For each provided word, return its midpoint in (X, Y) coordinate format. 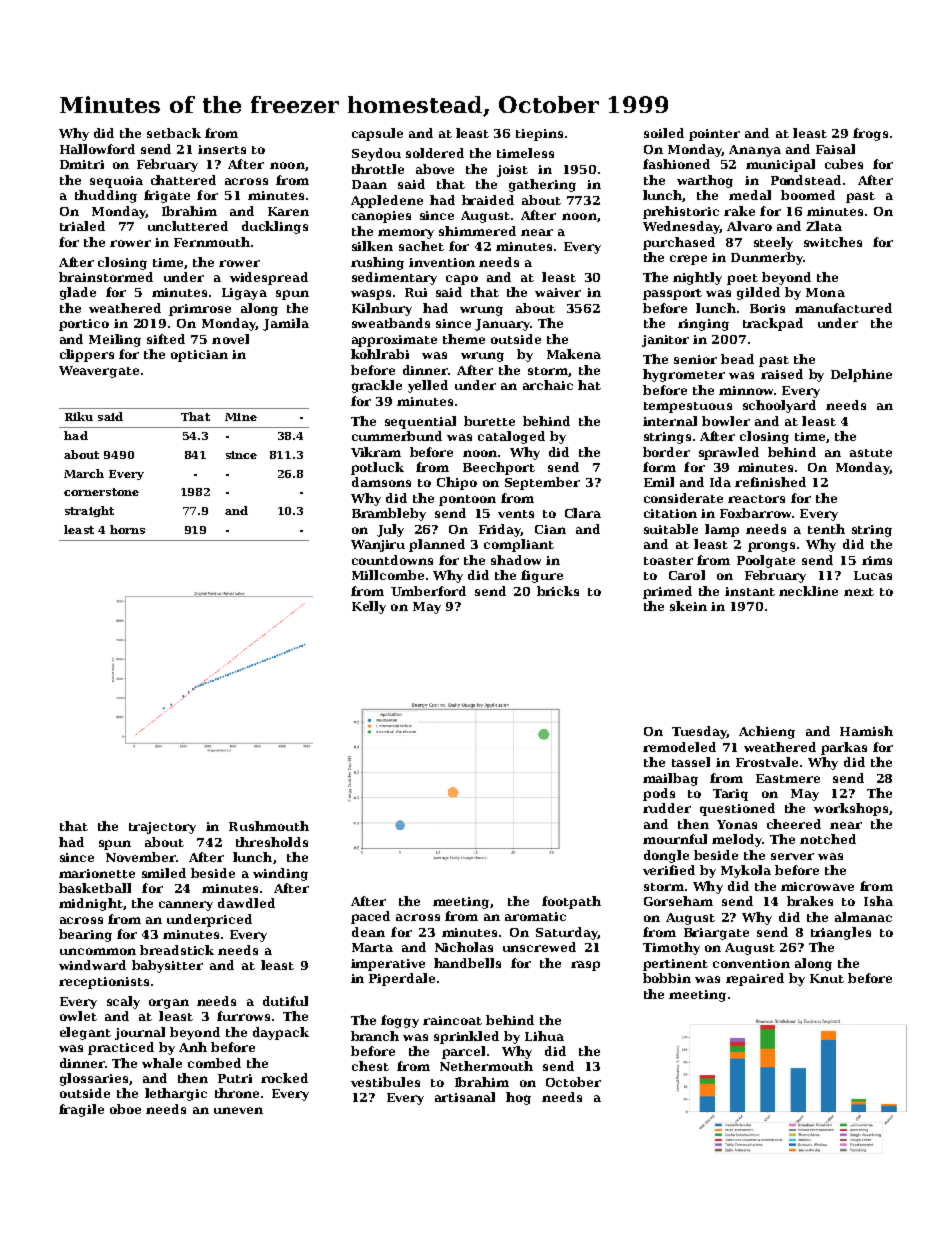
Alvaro (749, 226)
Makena (574, 354)
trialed (82, 226)
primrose (200, 310)
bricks (558, 591)
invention (442, 262)
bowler (726, 421)
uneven (238, 1110)
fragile (81, 1110)
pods (659, 794)
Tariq (730, 795)
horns (127, 529)
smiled (164, 873)
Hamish (866, 731)
